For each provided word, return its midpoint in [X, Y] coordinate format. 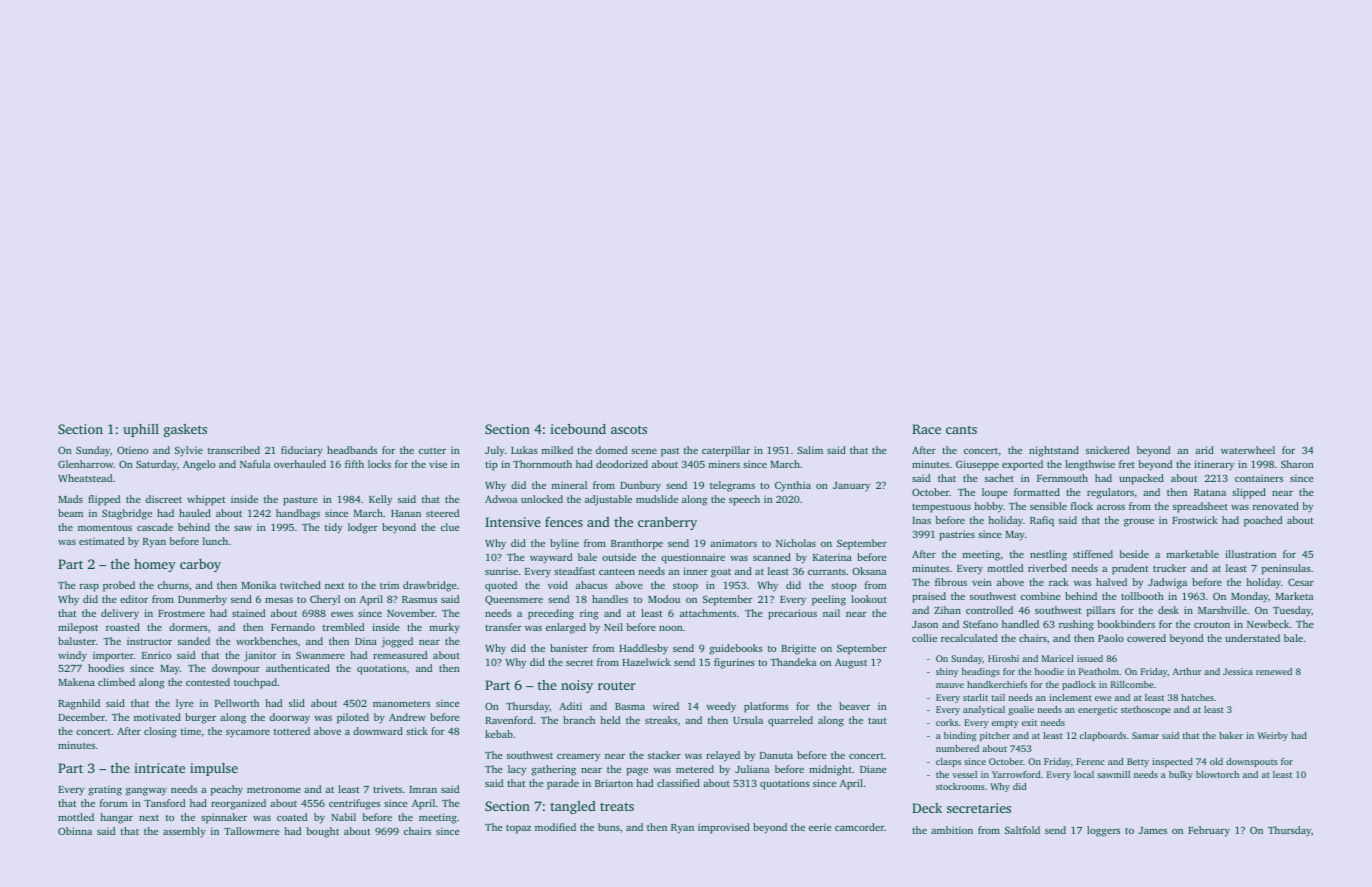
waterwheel [1248, 450]
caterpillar [726, 451]
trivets [387, 789]
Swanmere [320, 655]
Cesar [1301, 582]
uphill [141, 430]
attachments [708, 613]
